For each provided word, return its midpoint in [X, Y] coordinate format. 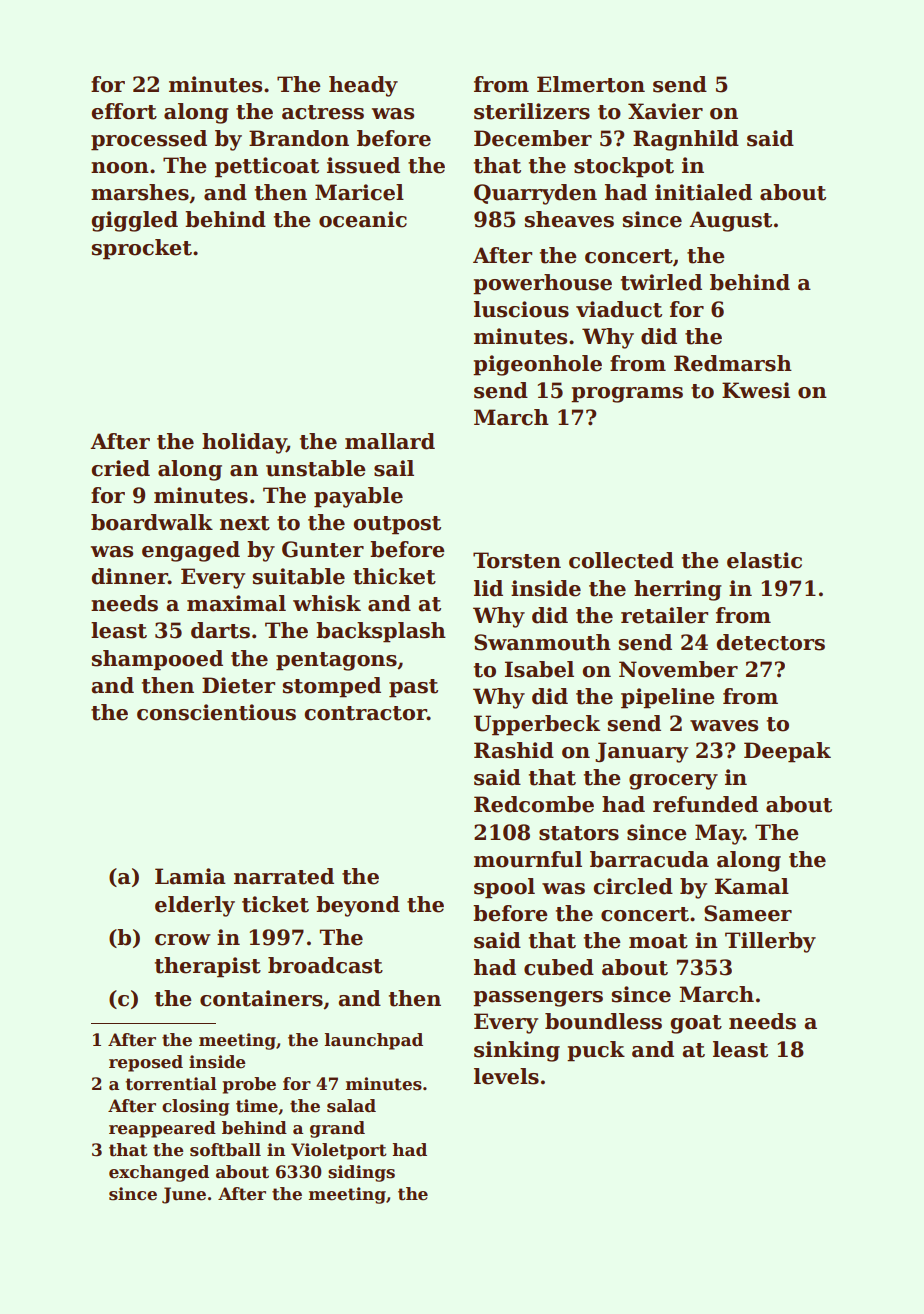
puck [596, 1051]
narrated [284, 876]
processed [149, 140]
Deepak [787, 752]
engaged [191, 551]
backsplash [381, 632]
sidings [361, 1173]
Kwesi [756, 390]
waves [724, 726]
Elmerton [591, 84]
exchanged [159, 1173]
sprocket [142, 249]
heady [363, 86]
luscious [521, 309]
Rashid [514, 750]
